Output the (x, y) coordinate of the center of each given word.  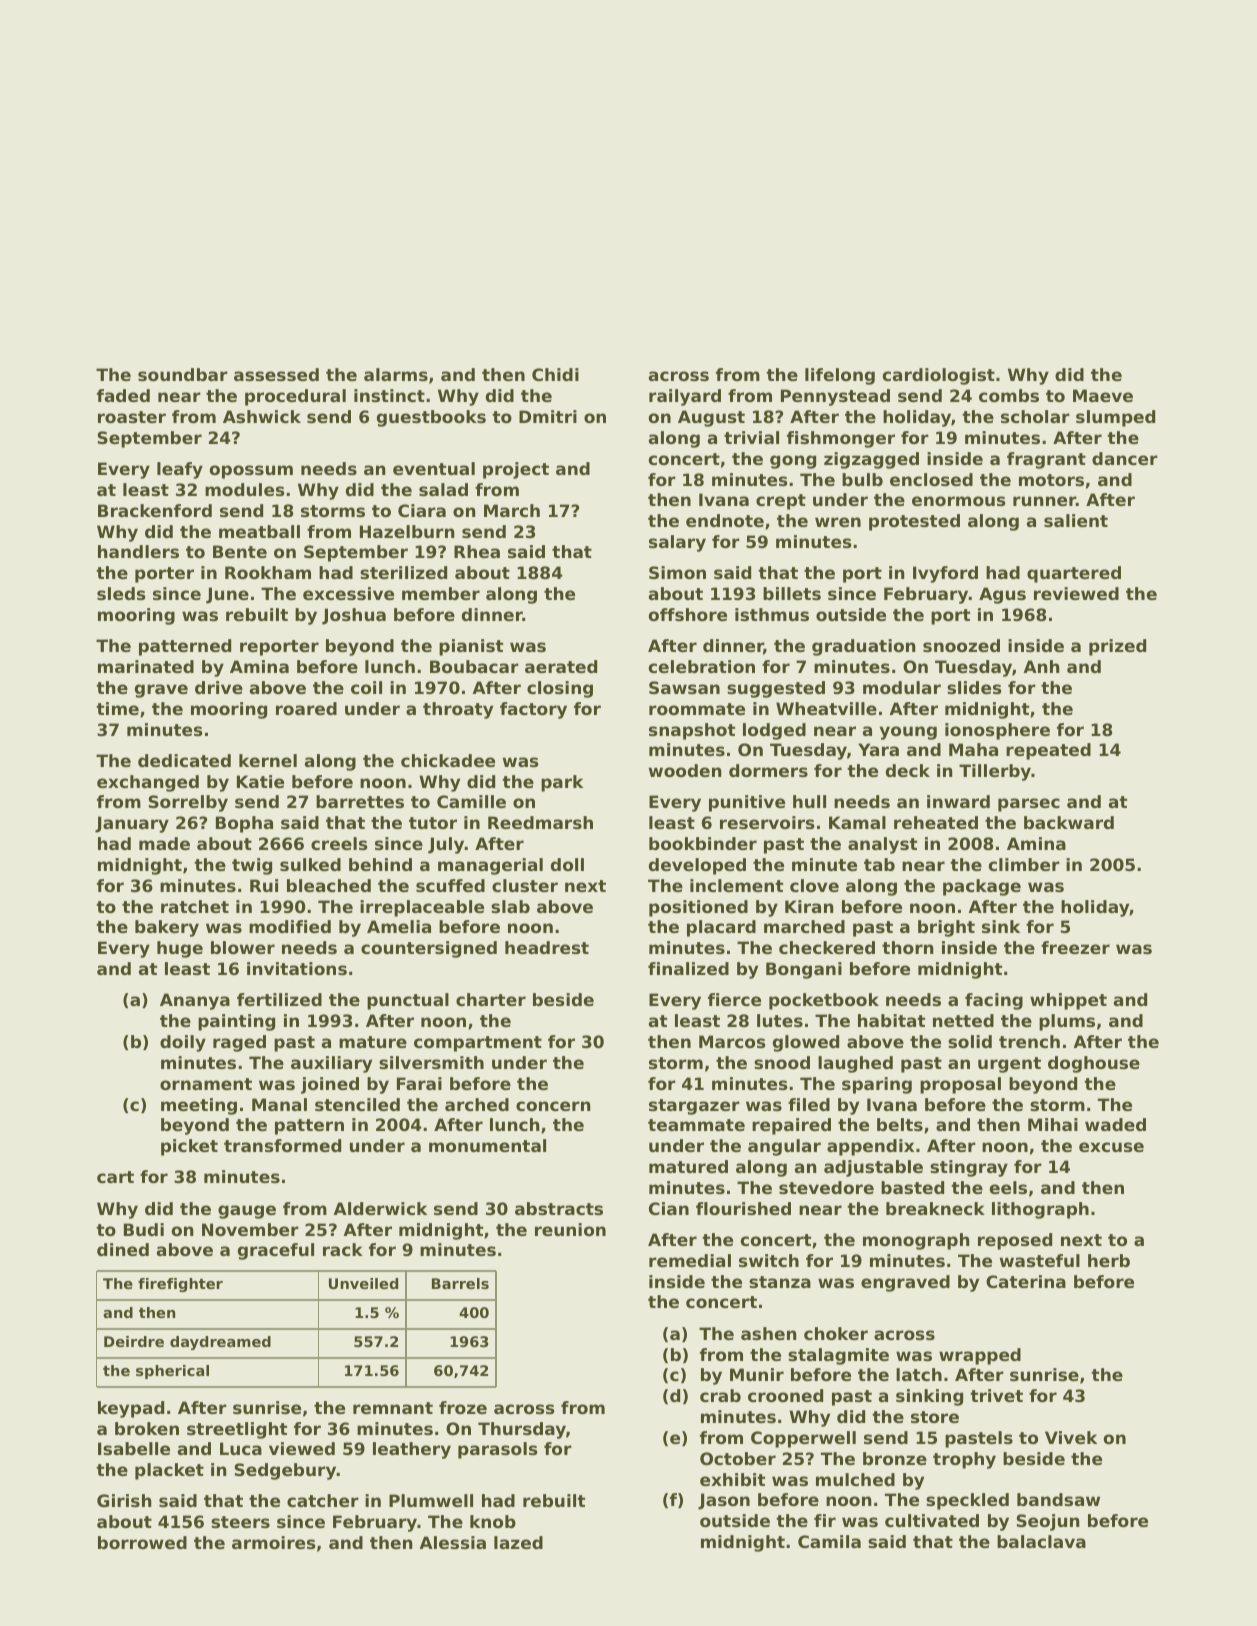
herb (1109, 1260)
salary (677, 543)
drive (219, 687)
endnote (725, 520)
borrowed (142, 1542)
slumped (1115, 418)
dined (123, 1249)
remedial (690, 1260)
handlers (138, 551)
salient (1076, 520)
